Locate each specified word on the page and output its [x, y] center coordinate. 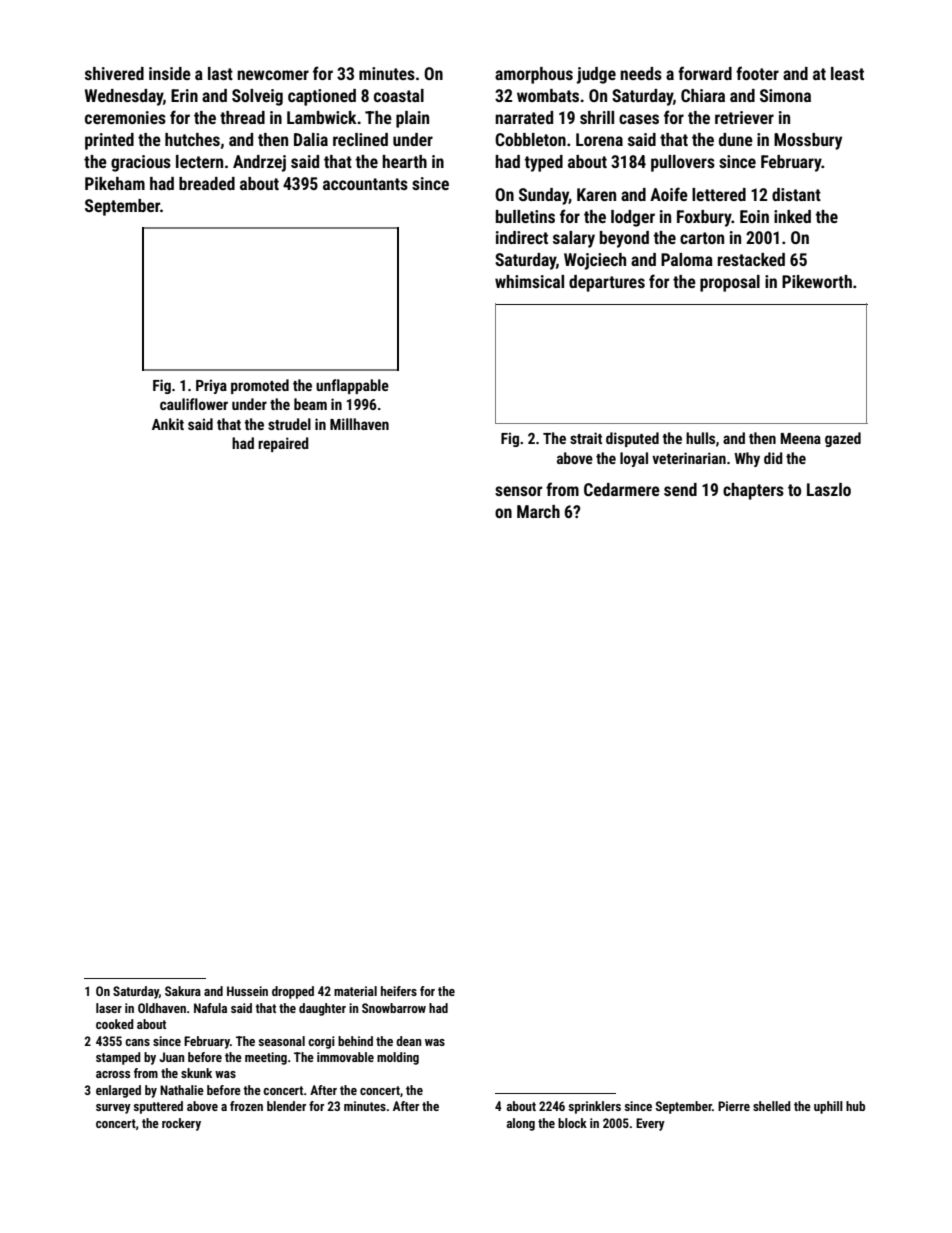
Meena [801, 438]
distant [796, 194]
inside [170, 73]
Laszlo [829, 489]
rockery [181, 1124]
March [538, 511]
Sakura [183, 991]
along [521, 1124]
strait [586, 438]
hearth [404, 161]
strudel [289, 424]
